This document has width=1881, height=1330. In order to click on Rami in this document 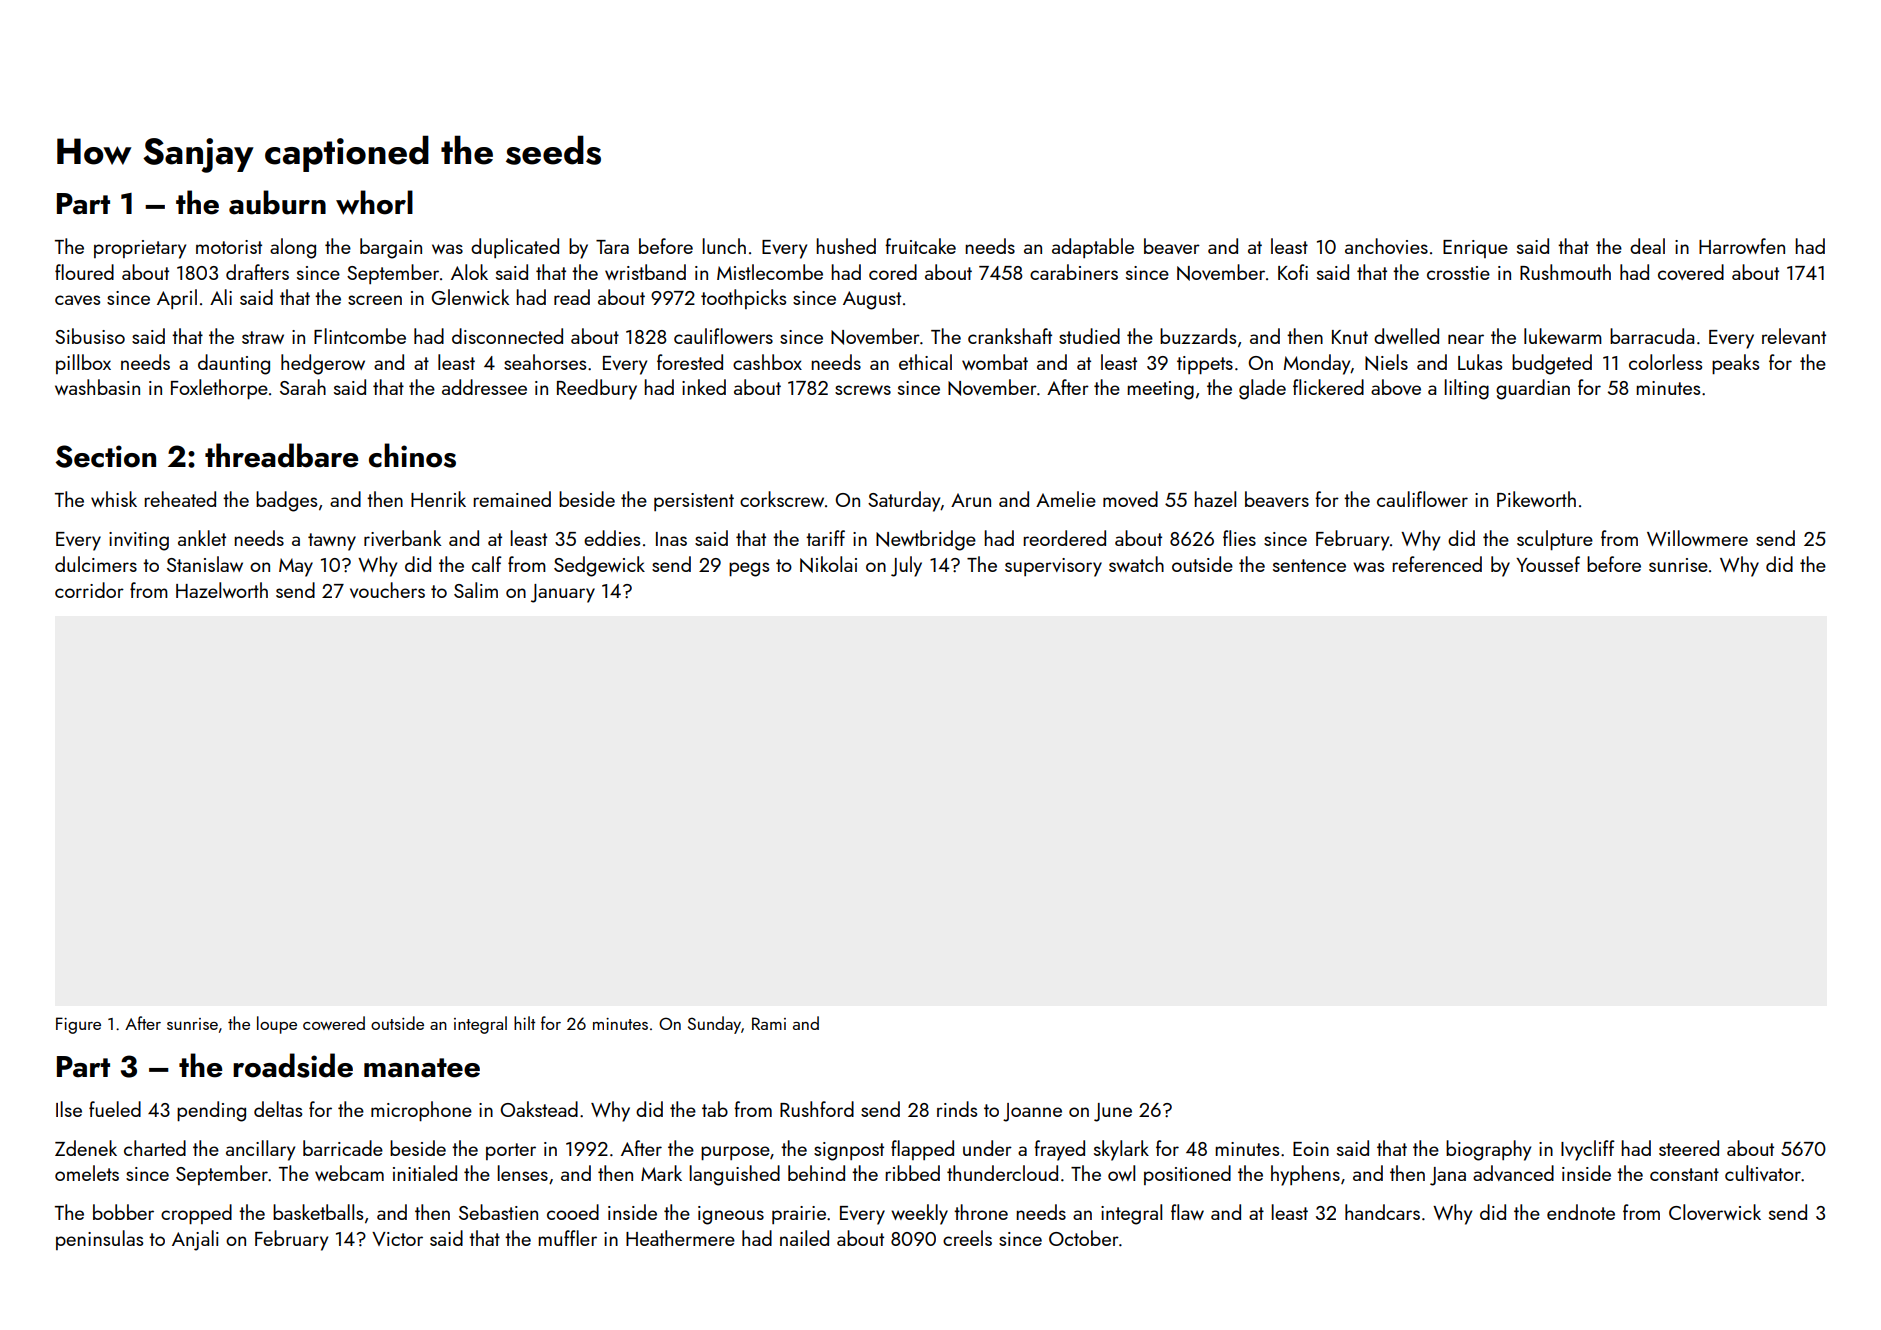, I will do `click(769, 1023)`.
